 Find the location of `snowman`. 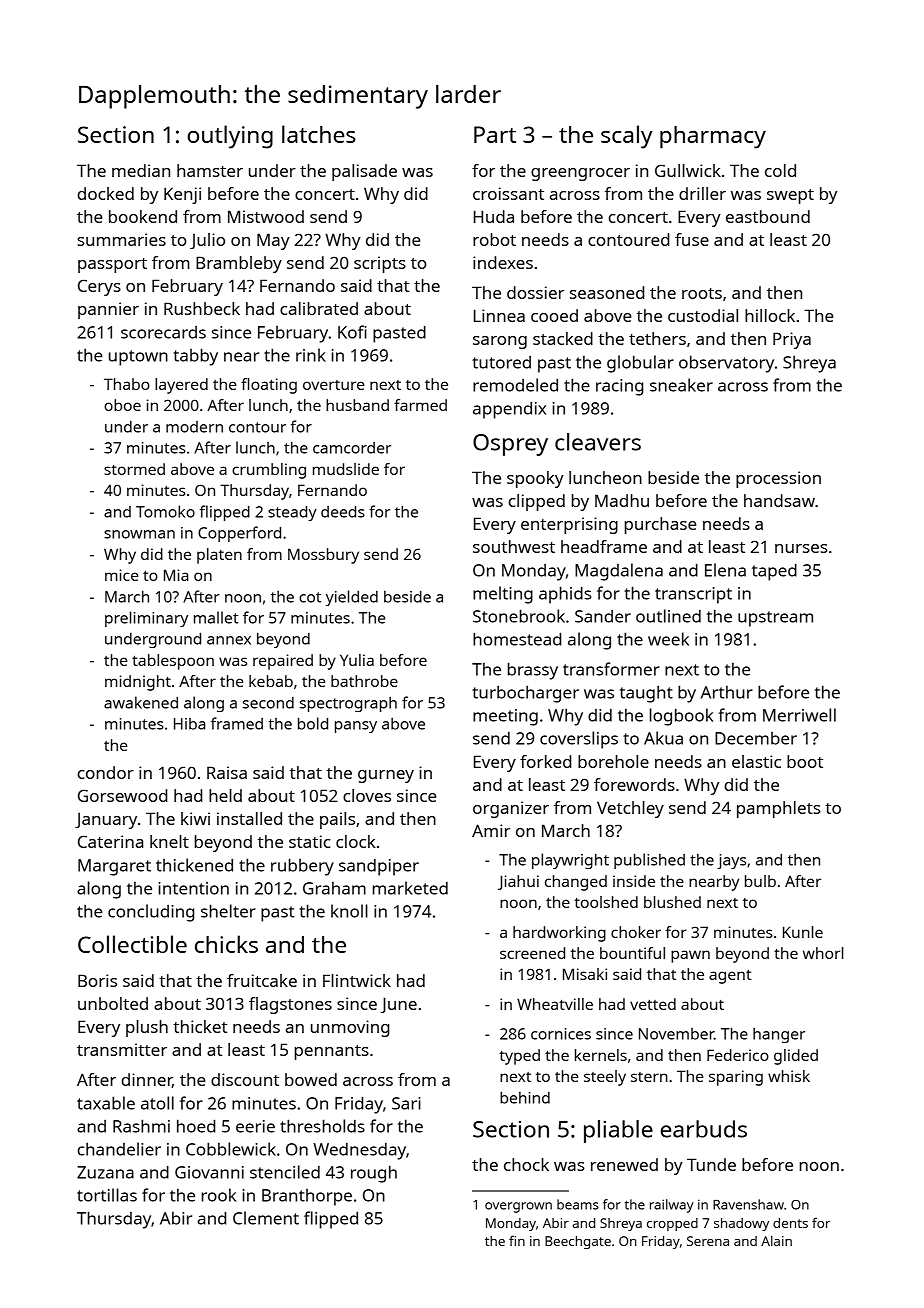

snowman is located at coordinates (139, 534).
